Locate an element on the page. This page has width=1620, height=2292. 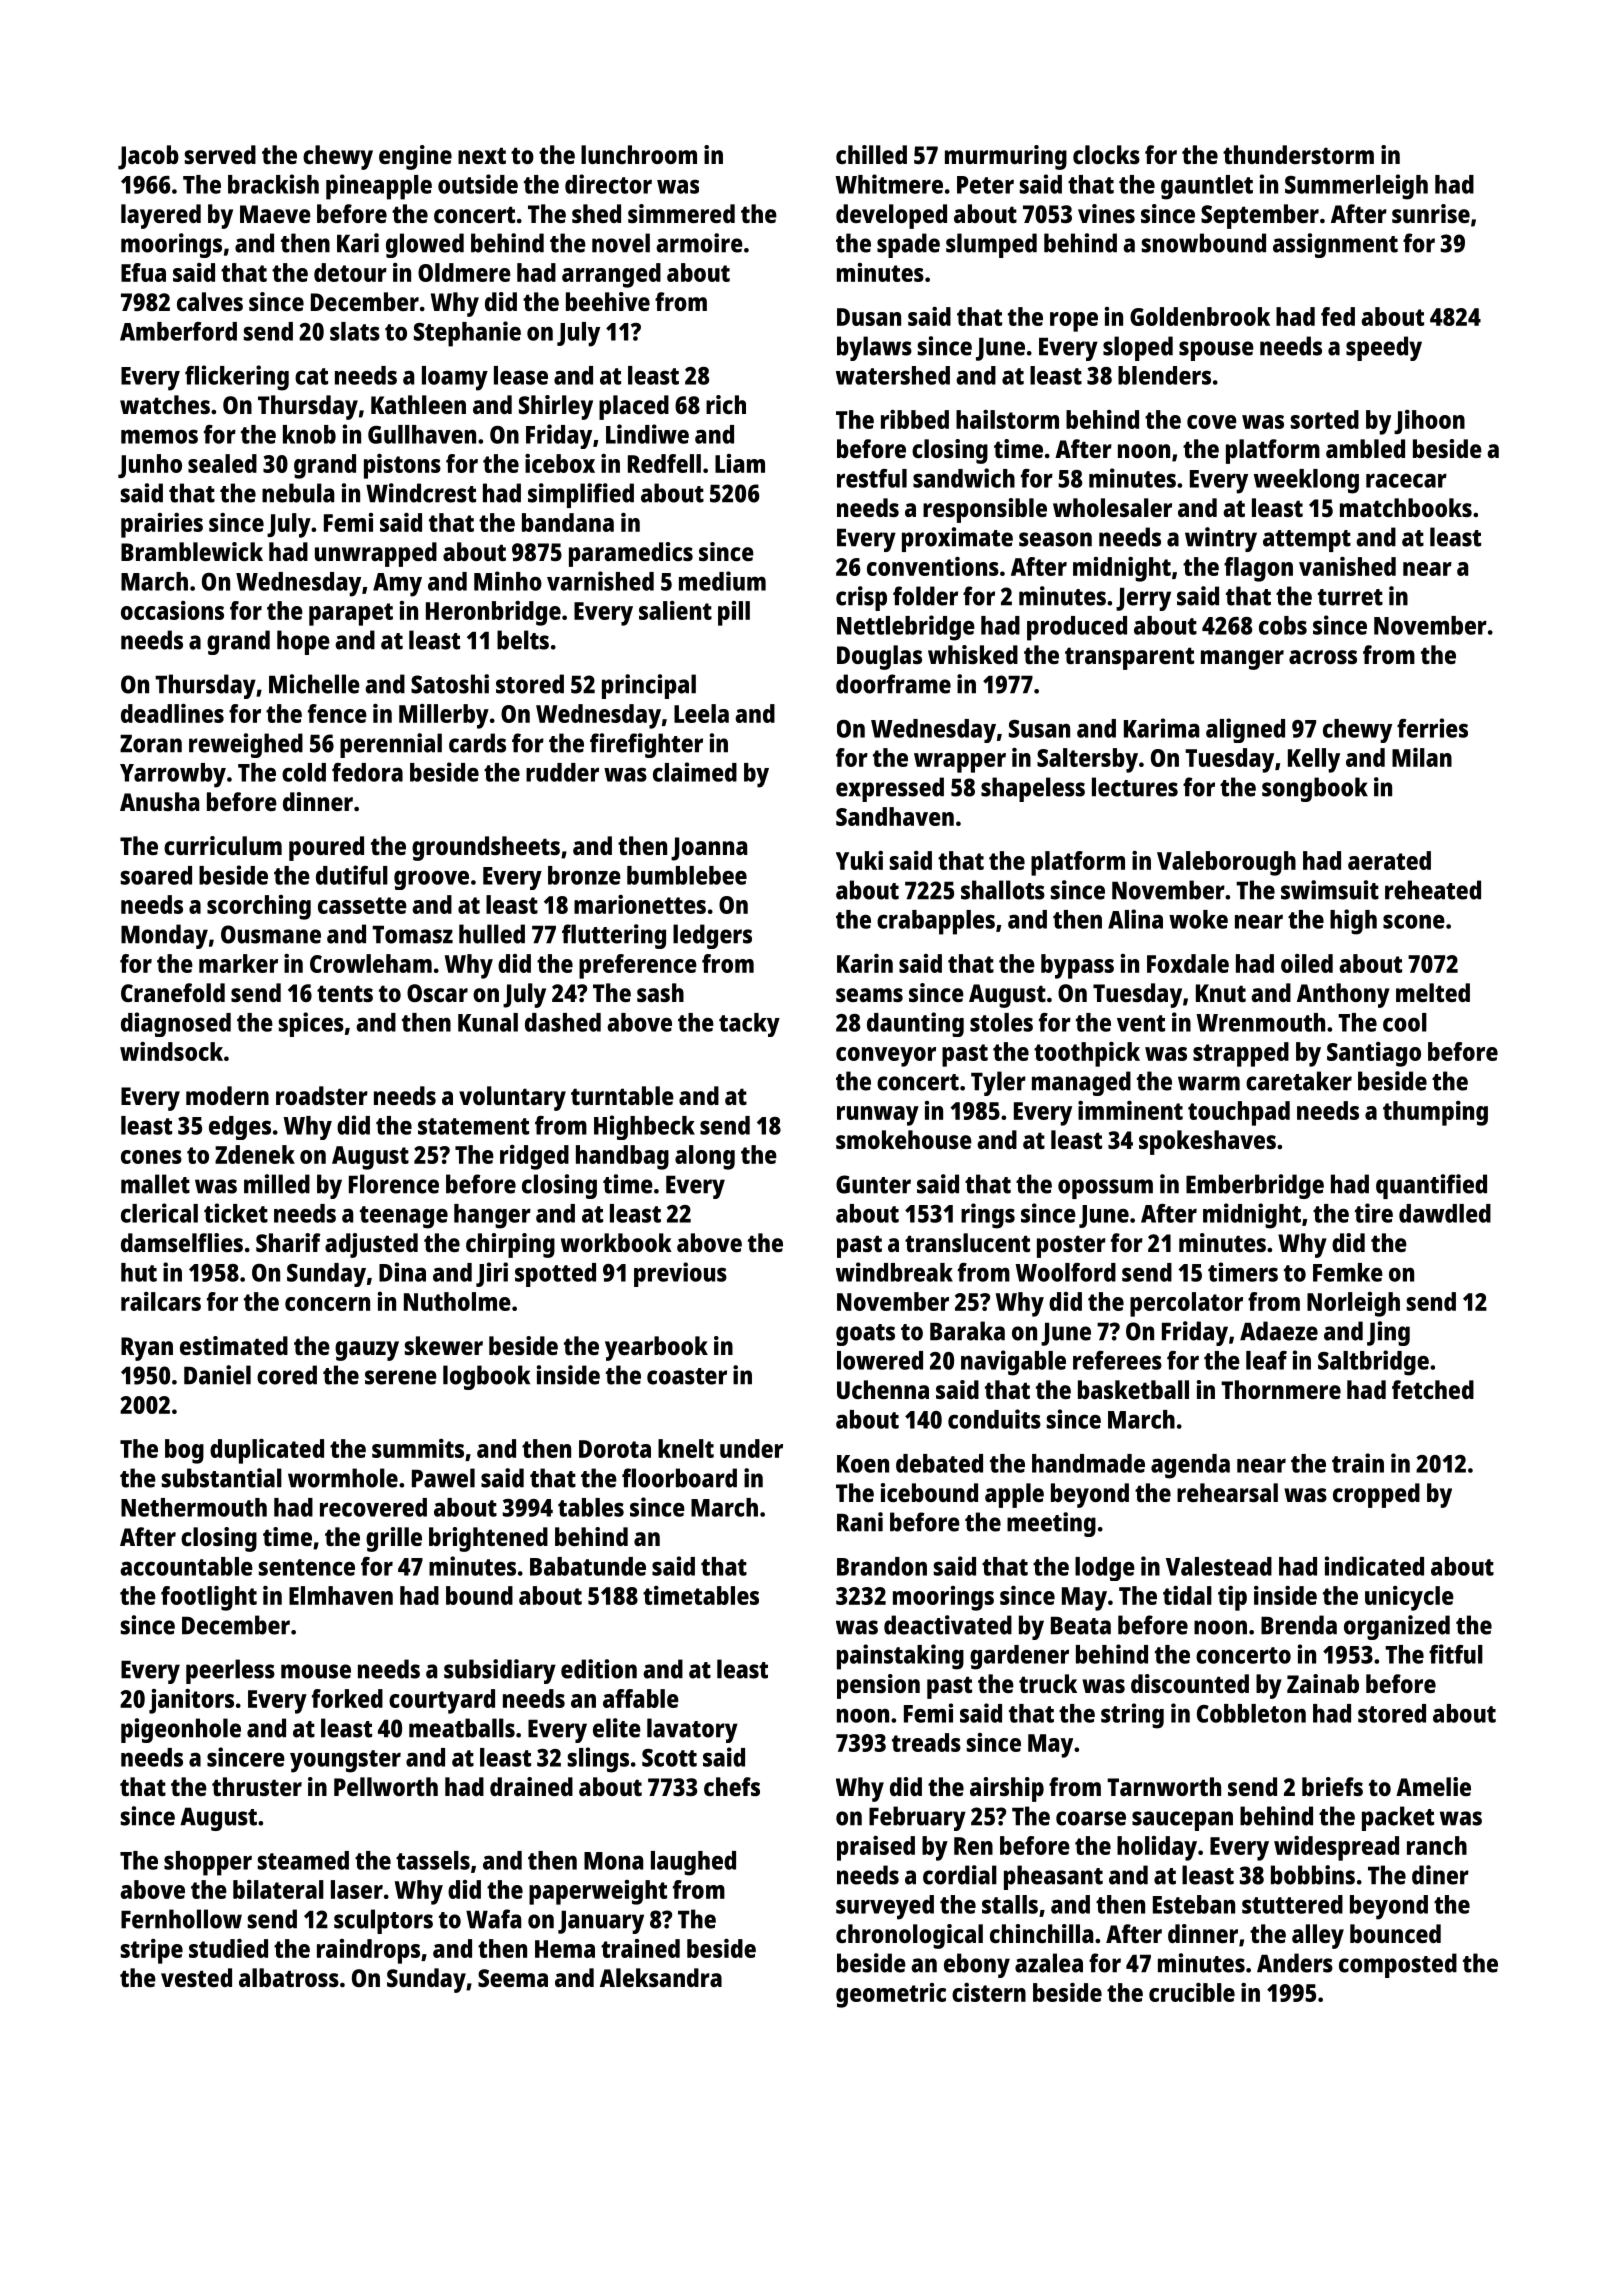
Zoran is located at coordinates (151, 743).
